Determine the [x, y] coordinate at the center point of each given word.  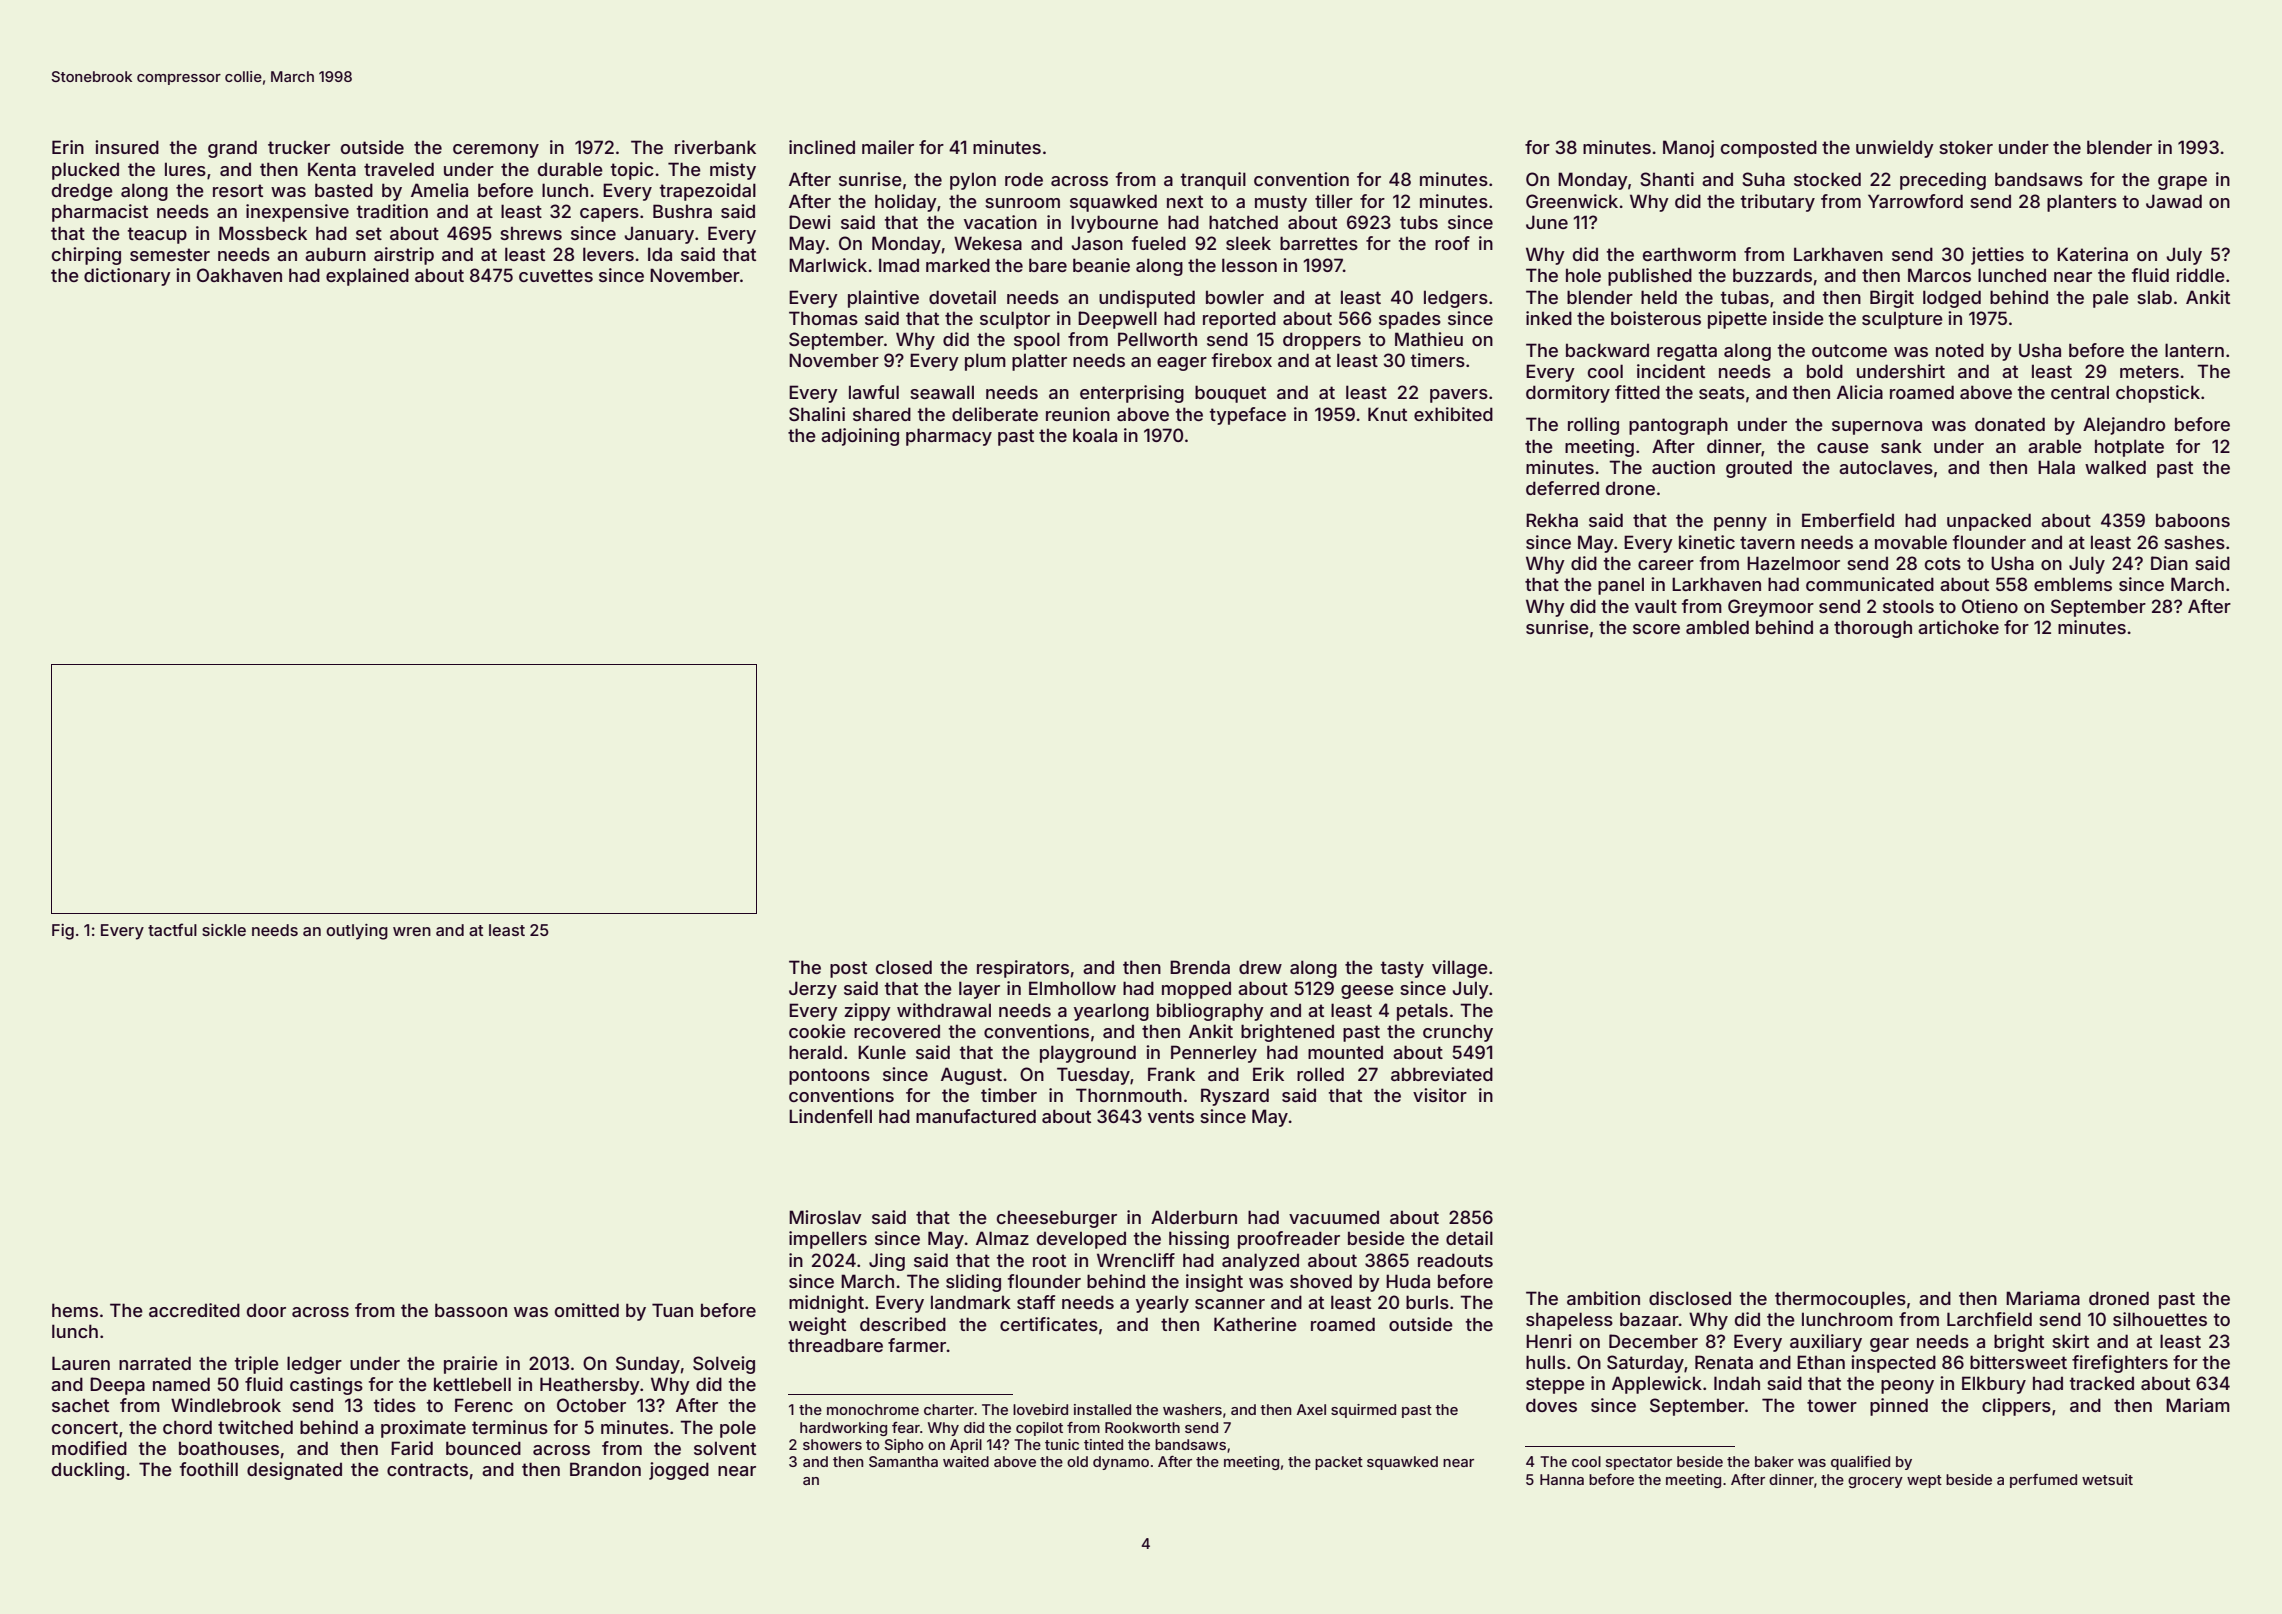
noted [1960, 350]
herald [815, 1052]
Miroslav [825, 1217]
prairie [471, 1365]
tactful [172, 929]
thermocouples [1840, 1300]
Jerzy [813, 990]
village [1460, 969]
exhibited [1453, 414]
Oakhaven [239, 275]
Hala [2056, 467]
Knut [1387, 414]
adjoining [860, 437]
